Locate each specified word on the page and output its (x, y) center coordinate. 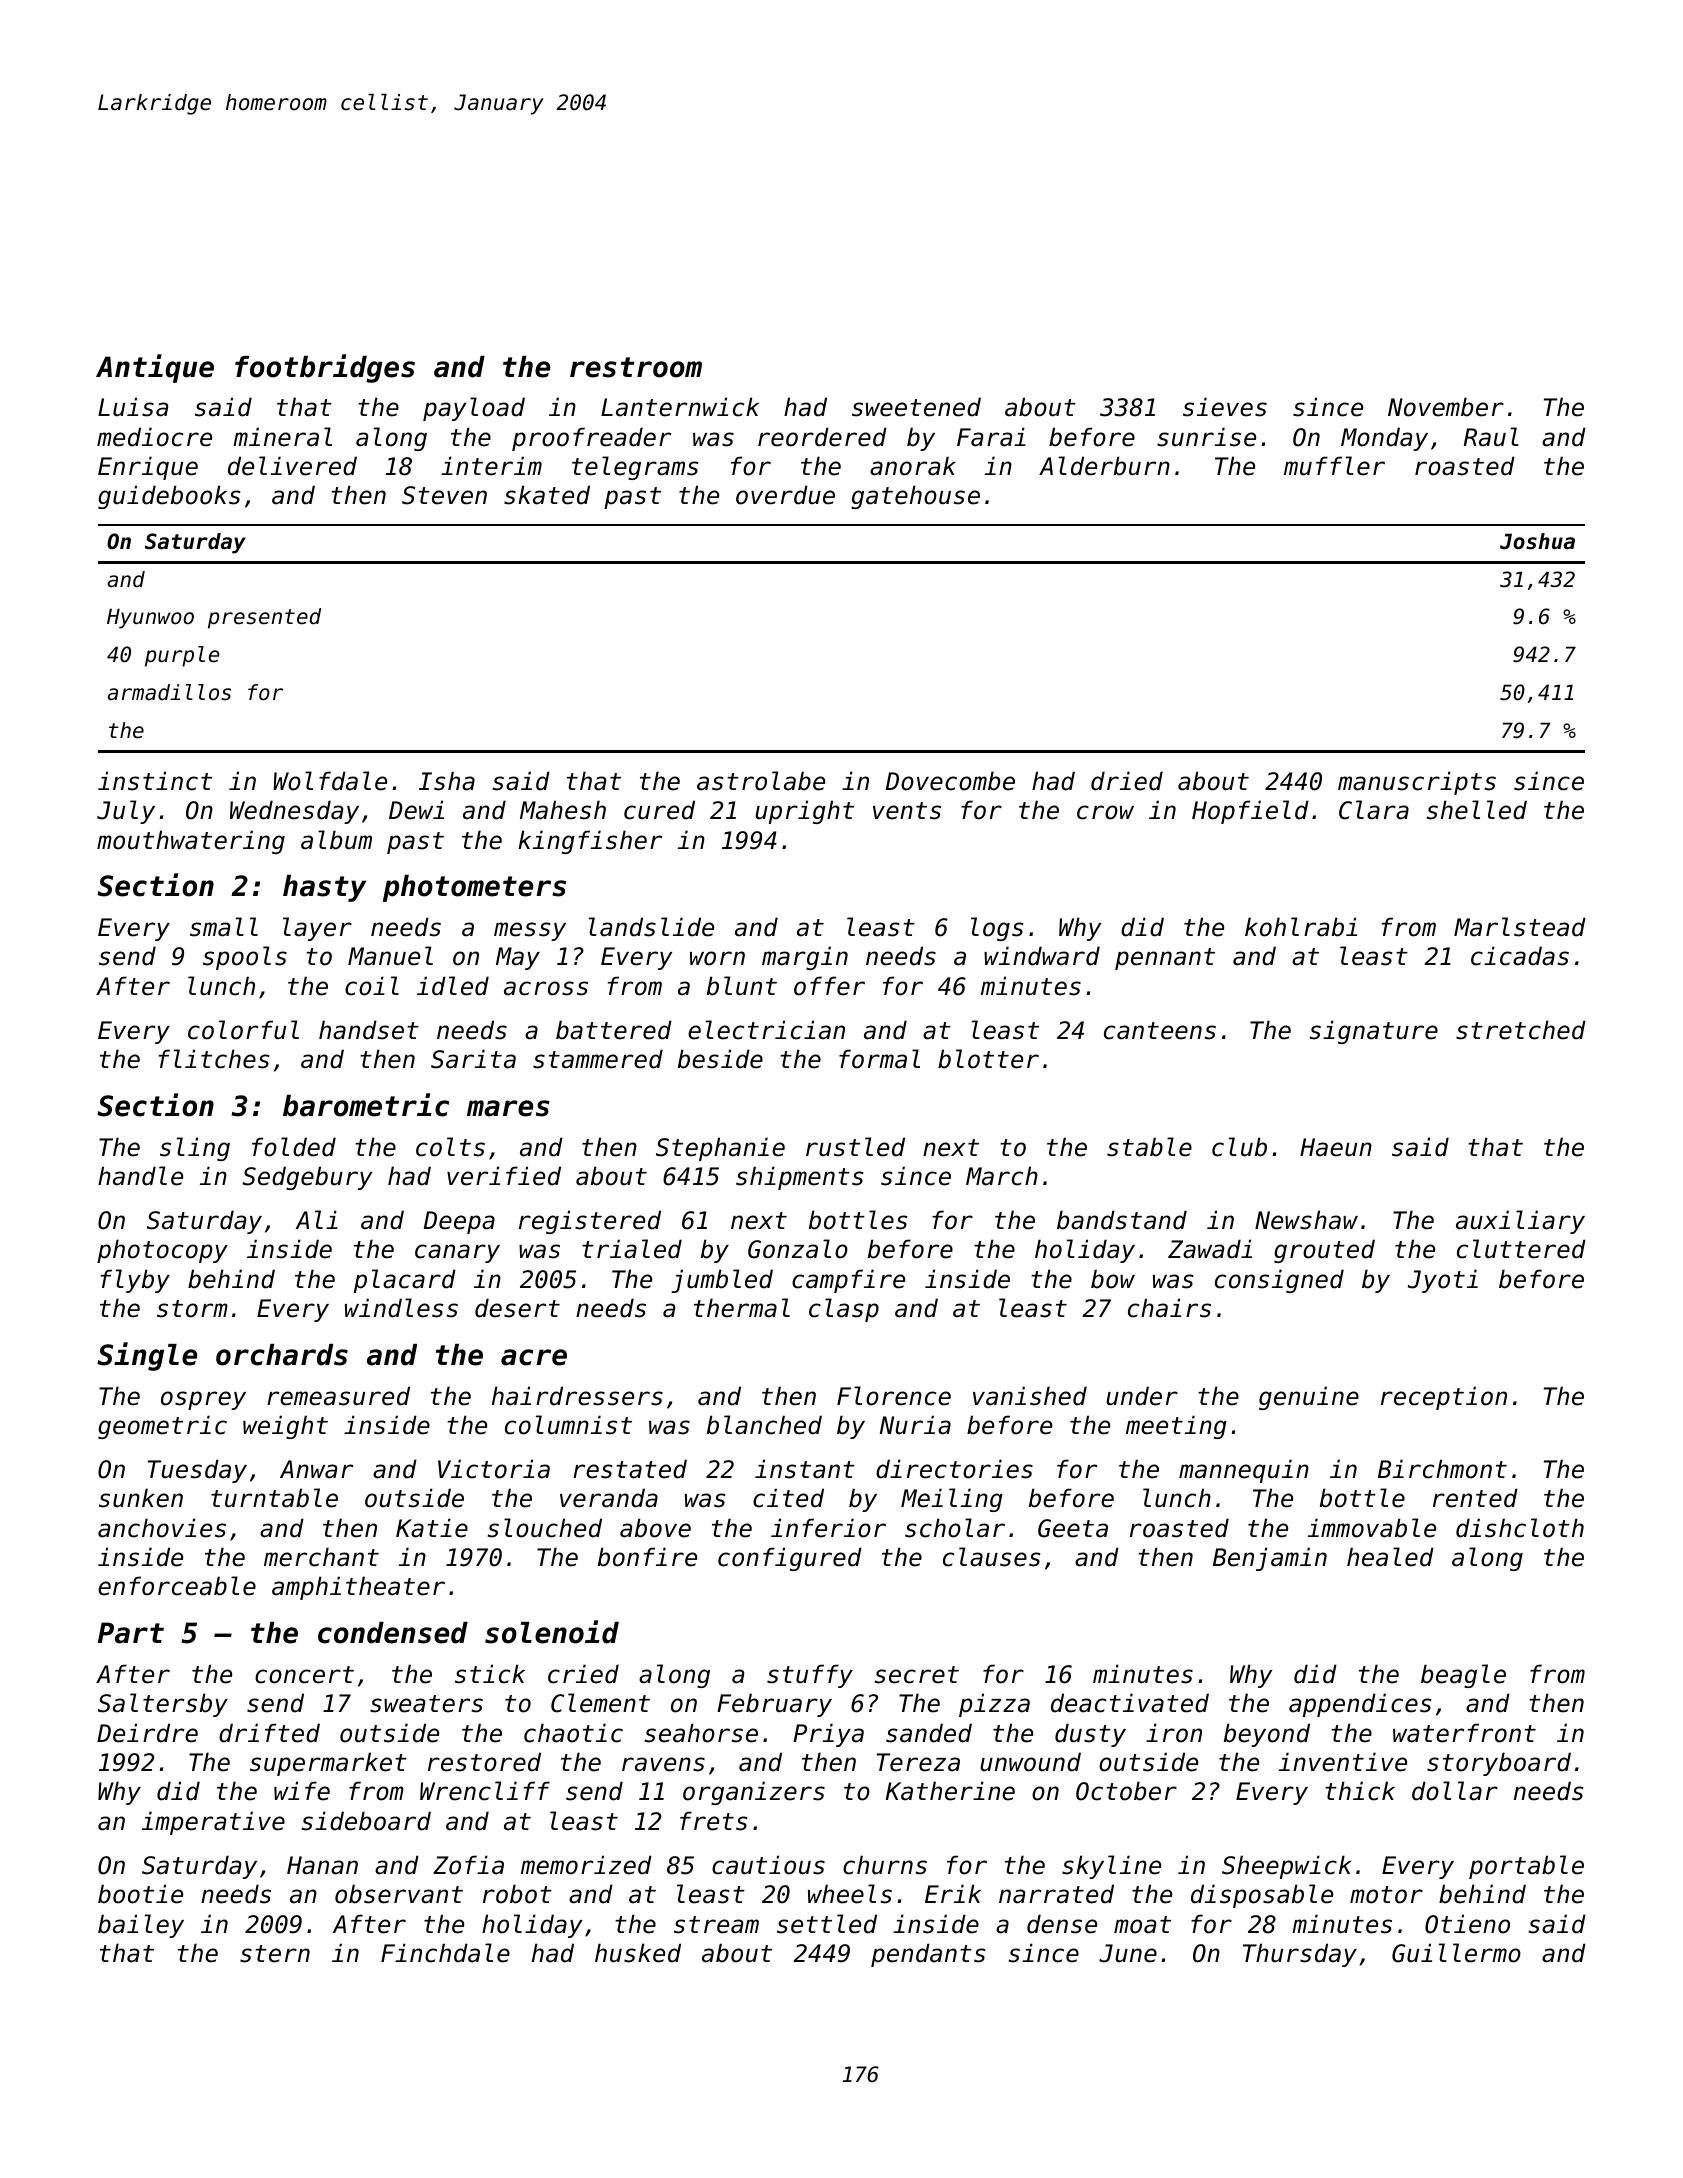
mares (508, 1108)
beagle (1463, 1676)
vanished (1030, 1396)
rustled (855, 1147)
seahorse (701, 1733)
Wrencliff (485, 1791)
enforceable (177, 1586)
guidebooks (169, 497)
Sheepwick (1286, 1867)
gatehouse (915, 497)
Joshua (1537, 541)
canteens (1160, 1031)
